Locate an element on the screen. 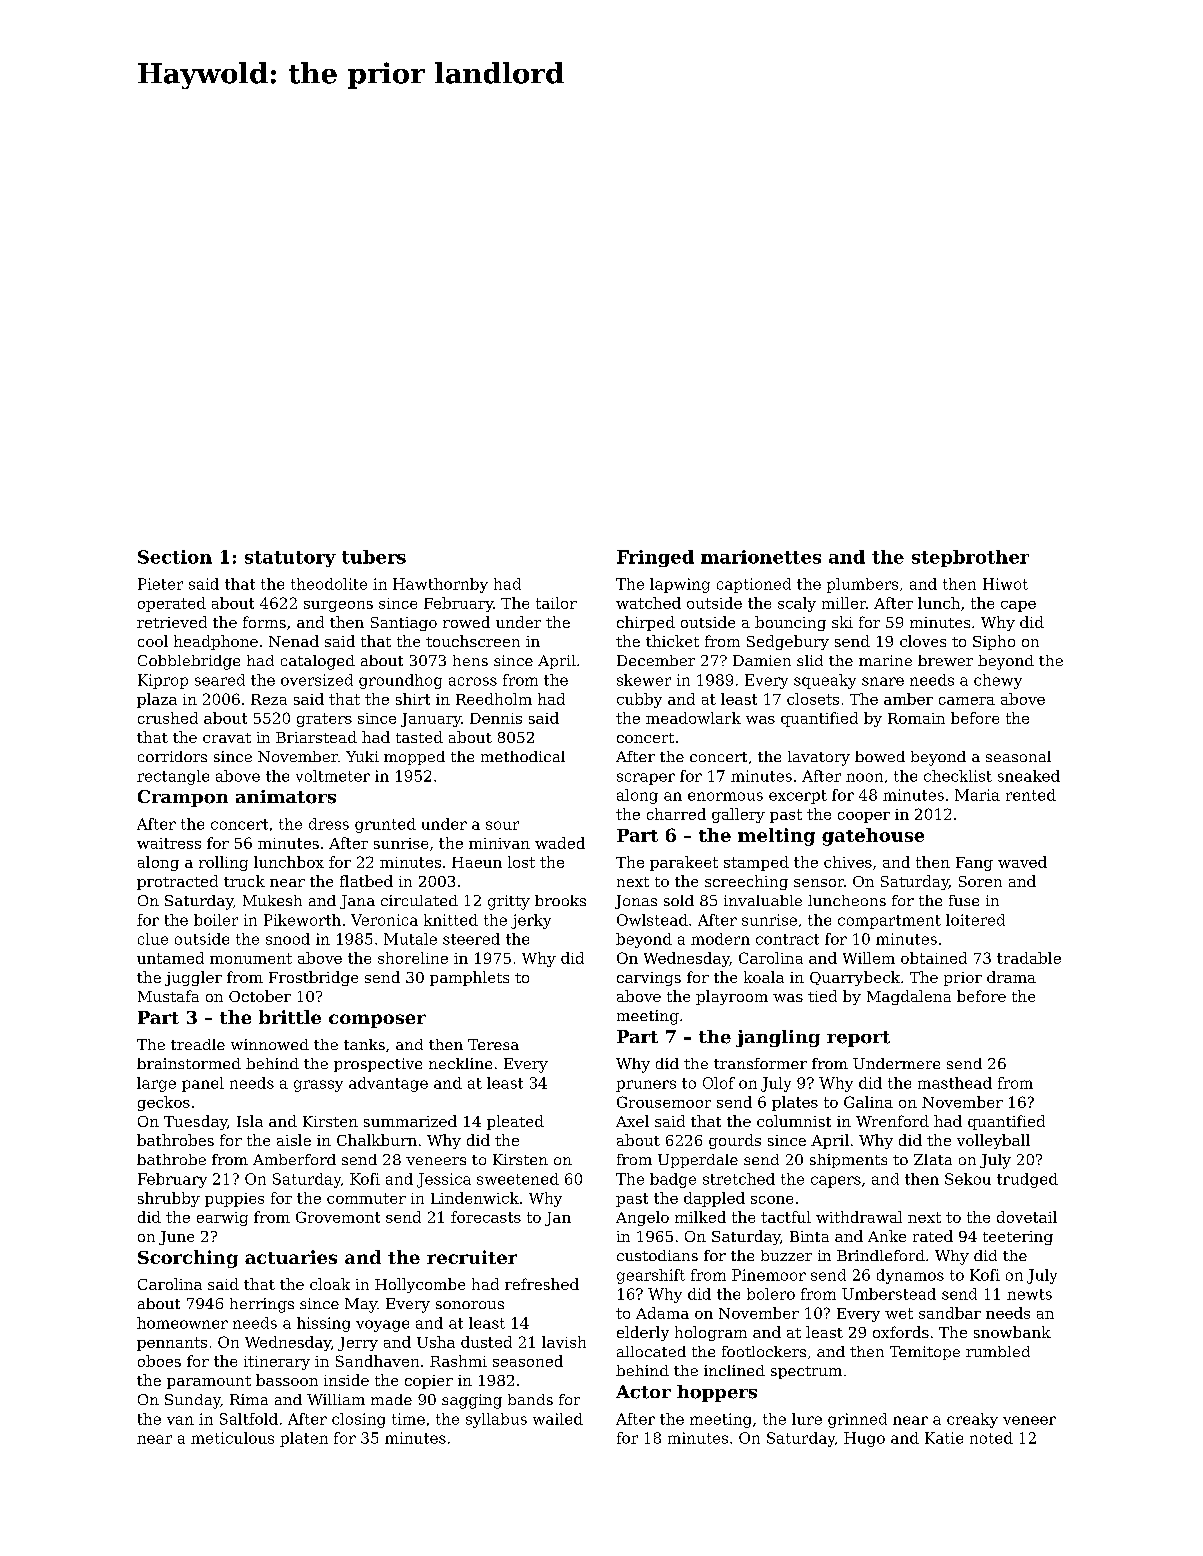  retrieved is located at coordinates (172, 622).
